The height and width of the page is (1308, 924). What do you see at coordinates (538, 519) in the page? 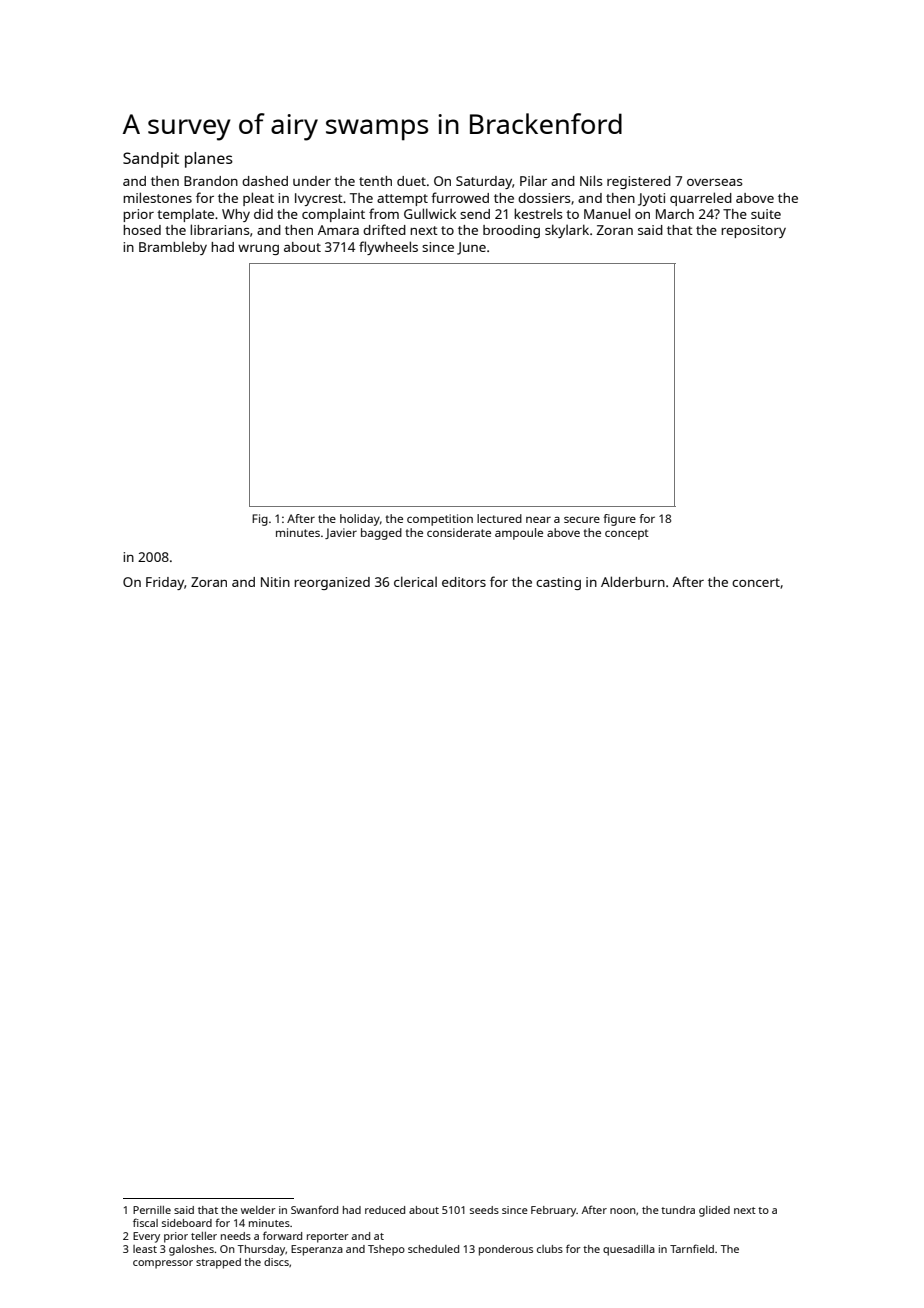
I see `near` at bounding box center [538, 519].
